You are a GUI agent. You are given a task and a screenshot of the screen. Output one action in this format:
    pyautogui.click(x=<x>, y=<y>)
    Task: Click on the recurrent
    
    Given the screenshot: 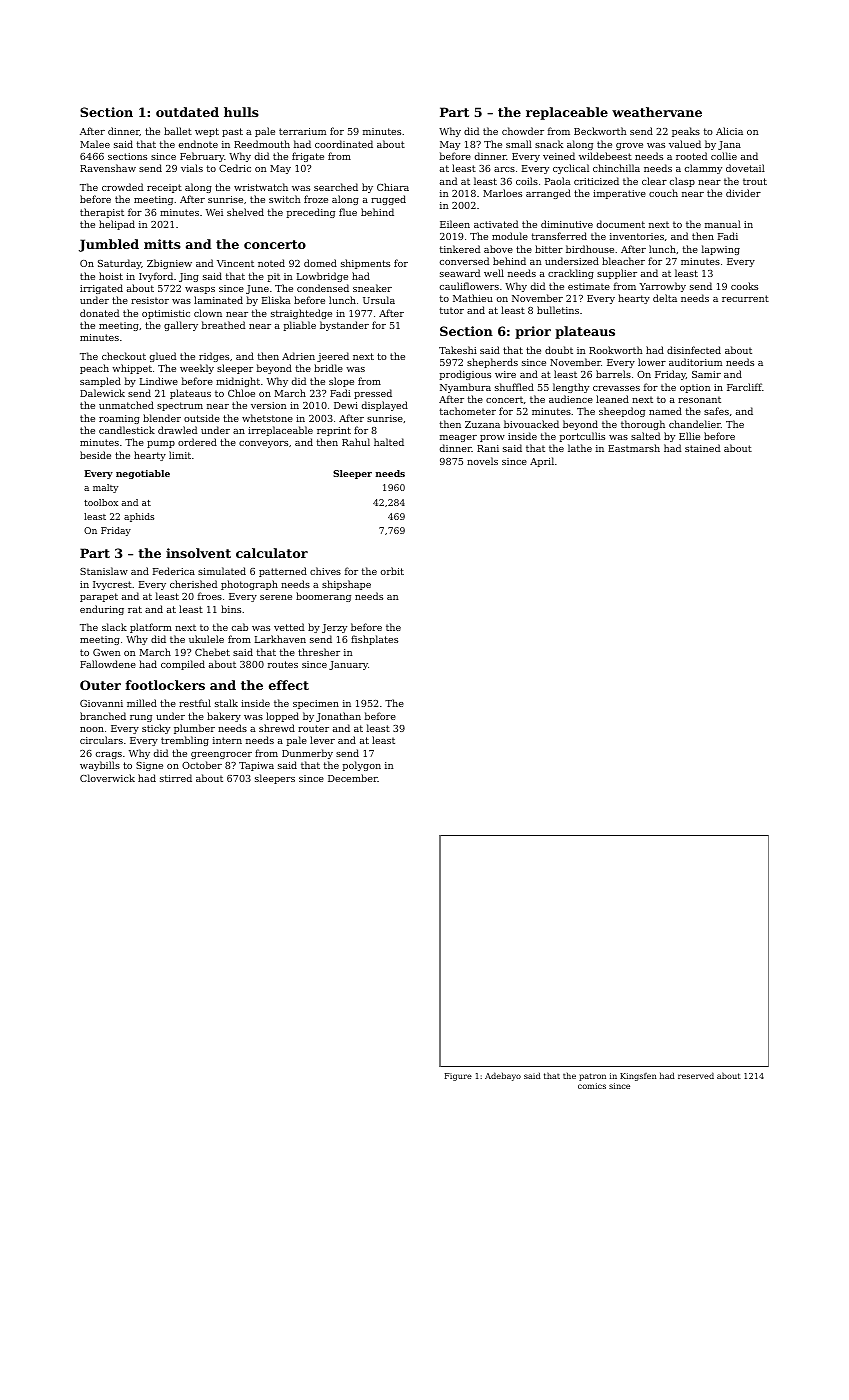 What is the action you would take?
    pyautogui.click(x=745, y=298)
